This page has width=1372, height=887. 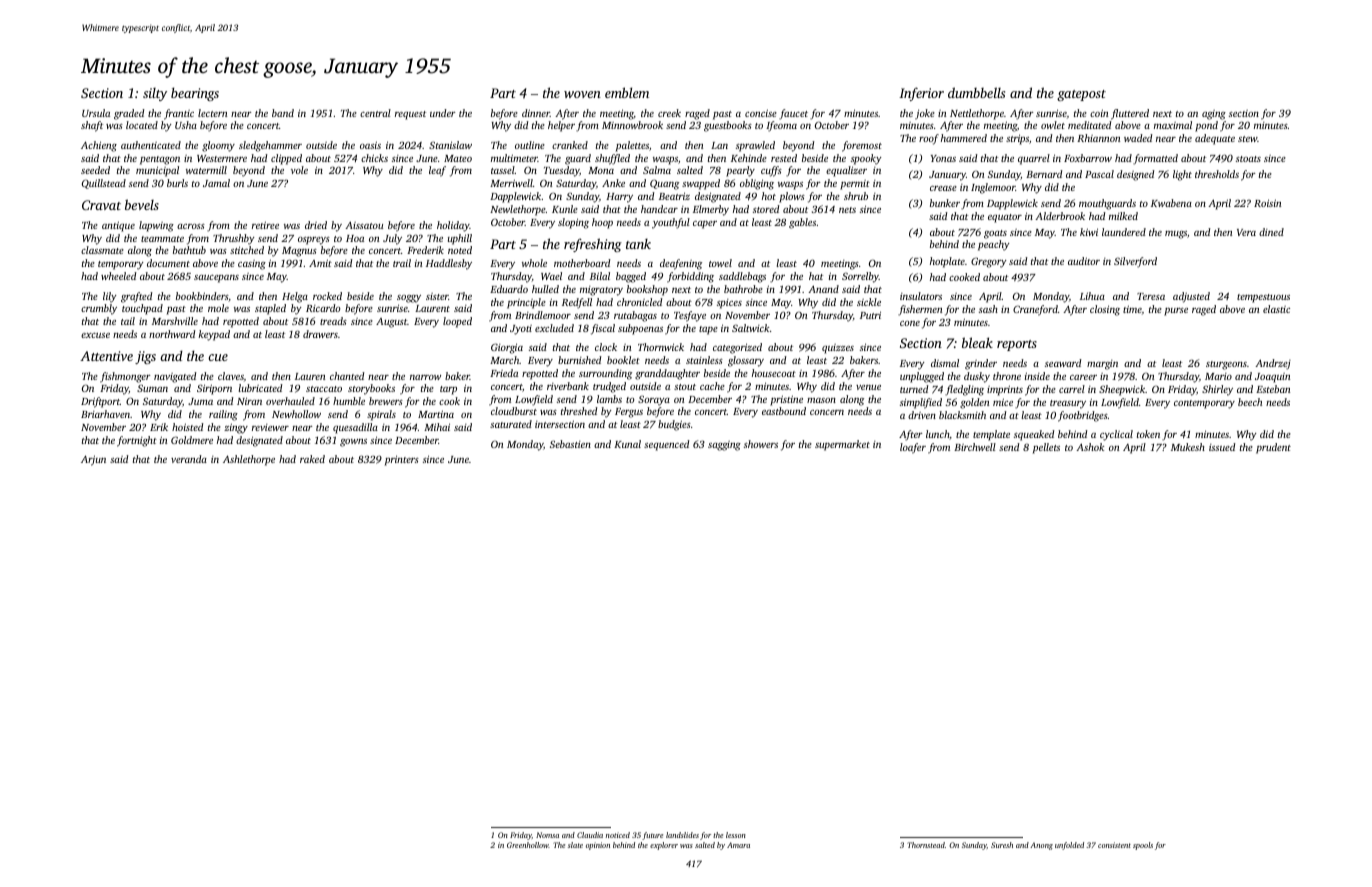 I want to click on Briarhaven, so click(x=105, y=414).
